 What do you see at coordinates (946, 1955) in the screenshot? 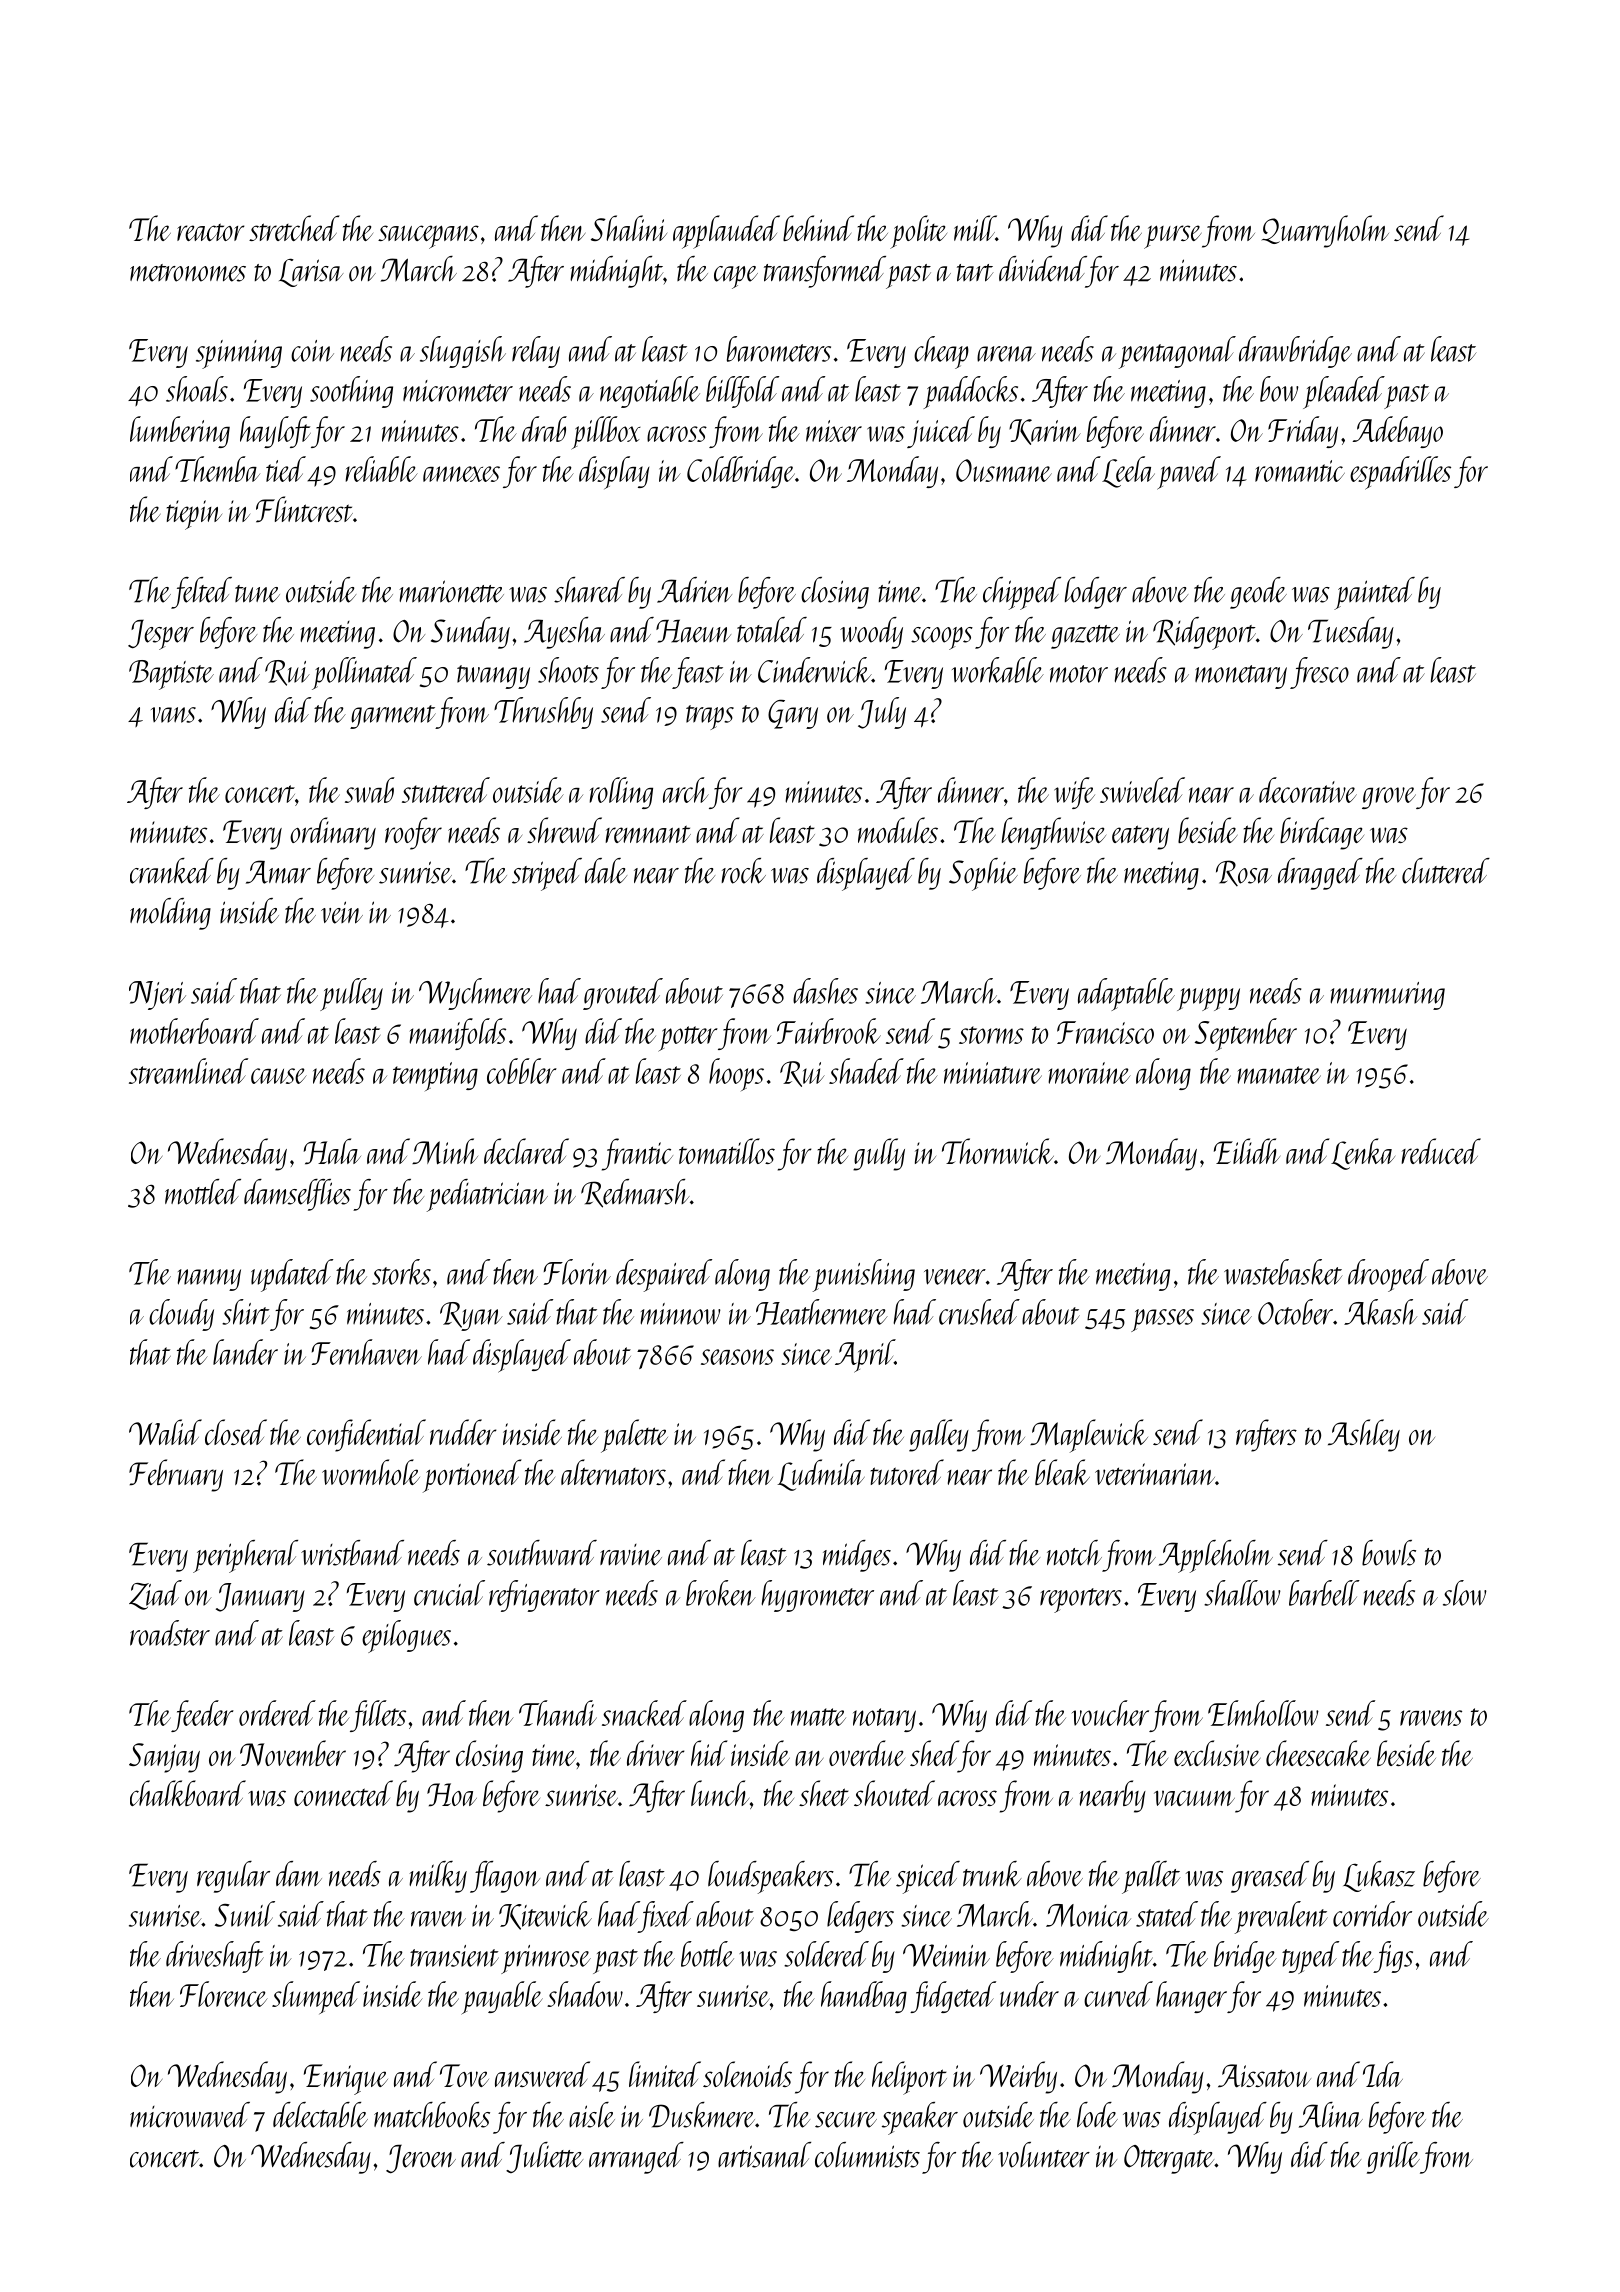
I see `Weimin` at bounding box center [946, 1955].
